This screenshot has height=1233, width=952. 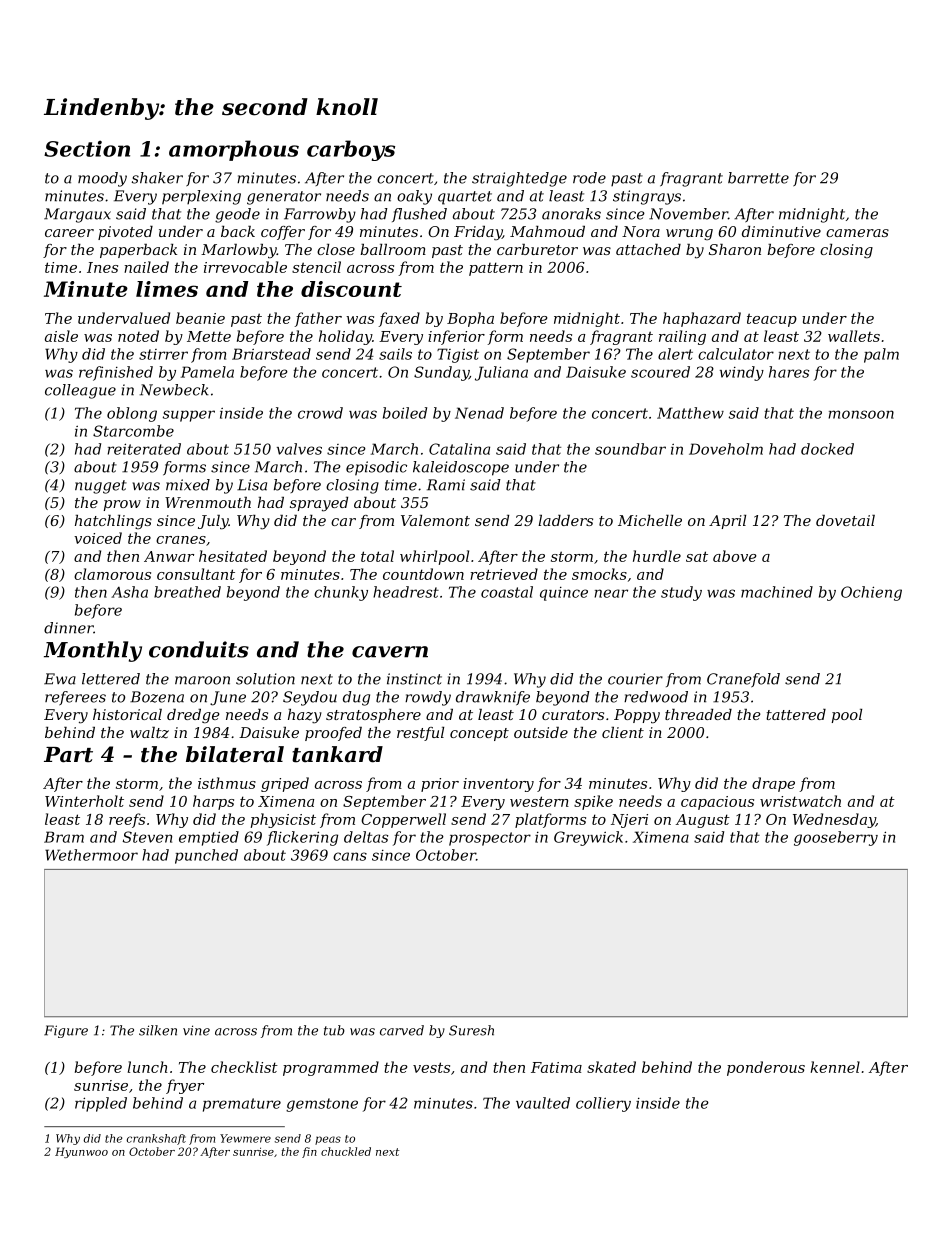 I want to click on Bozena, so click(x=157, y=697).
